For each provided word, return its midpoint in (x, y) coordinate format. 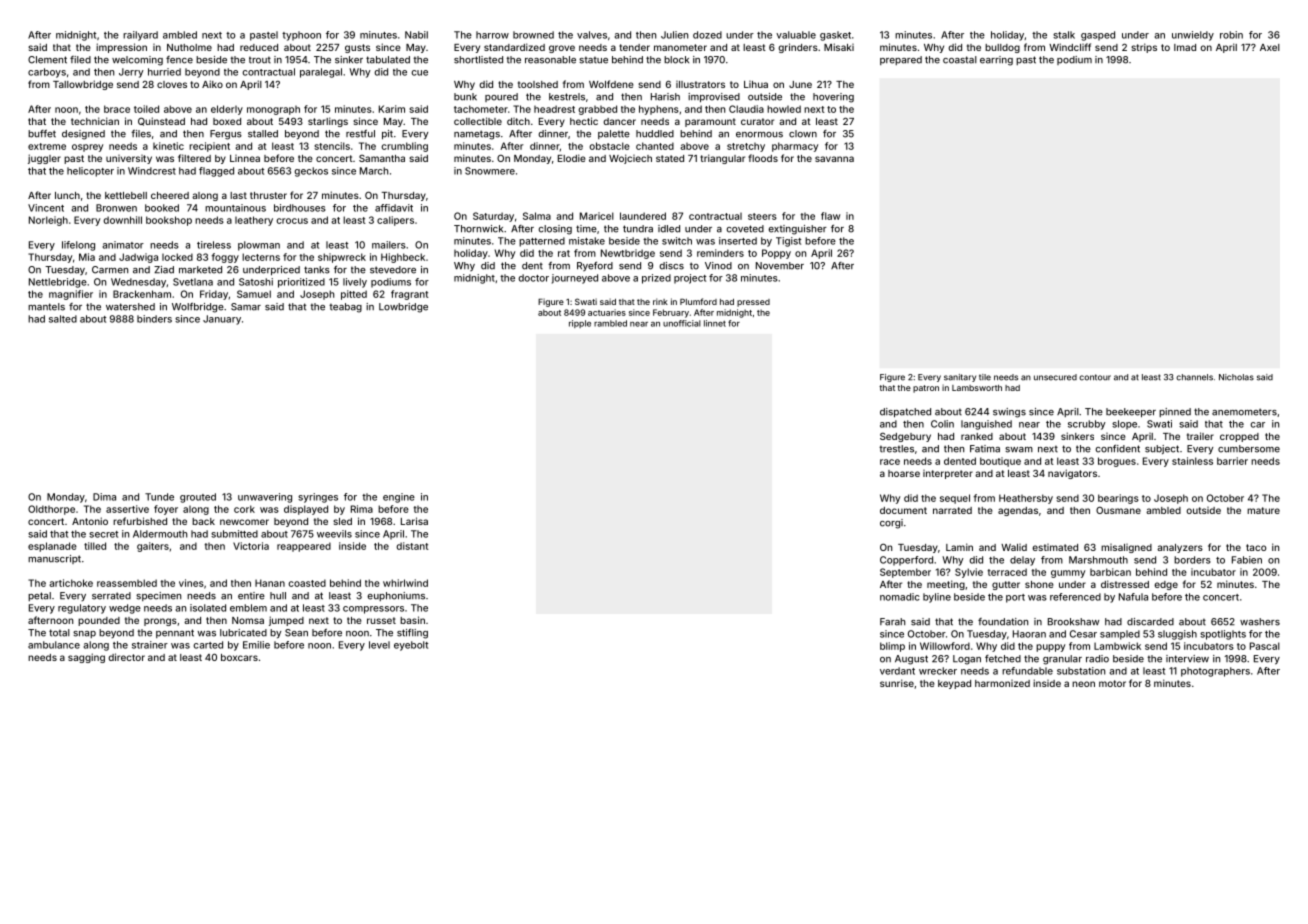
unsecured (1055, 377)
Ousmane (1118, 510)
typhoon (301, 36)
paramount (710, 122)
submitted (234, 534)
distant (413, 546)
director (126, 657)
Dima (104, 497)
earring (996, 61)
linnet (715, 323)
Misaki (839, 47)
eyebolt (411, 646)
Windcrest (152, 171)
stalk (1064, 35)
